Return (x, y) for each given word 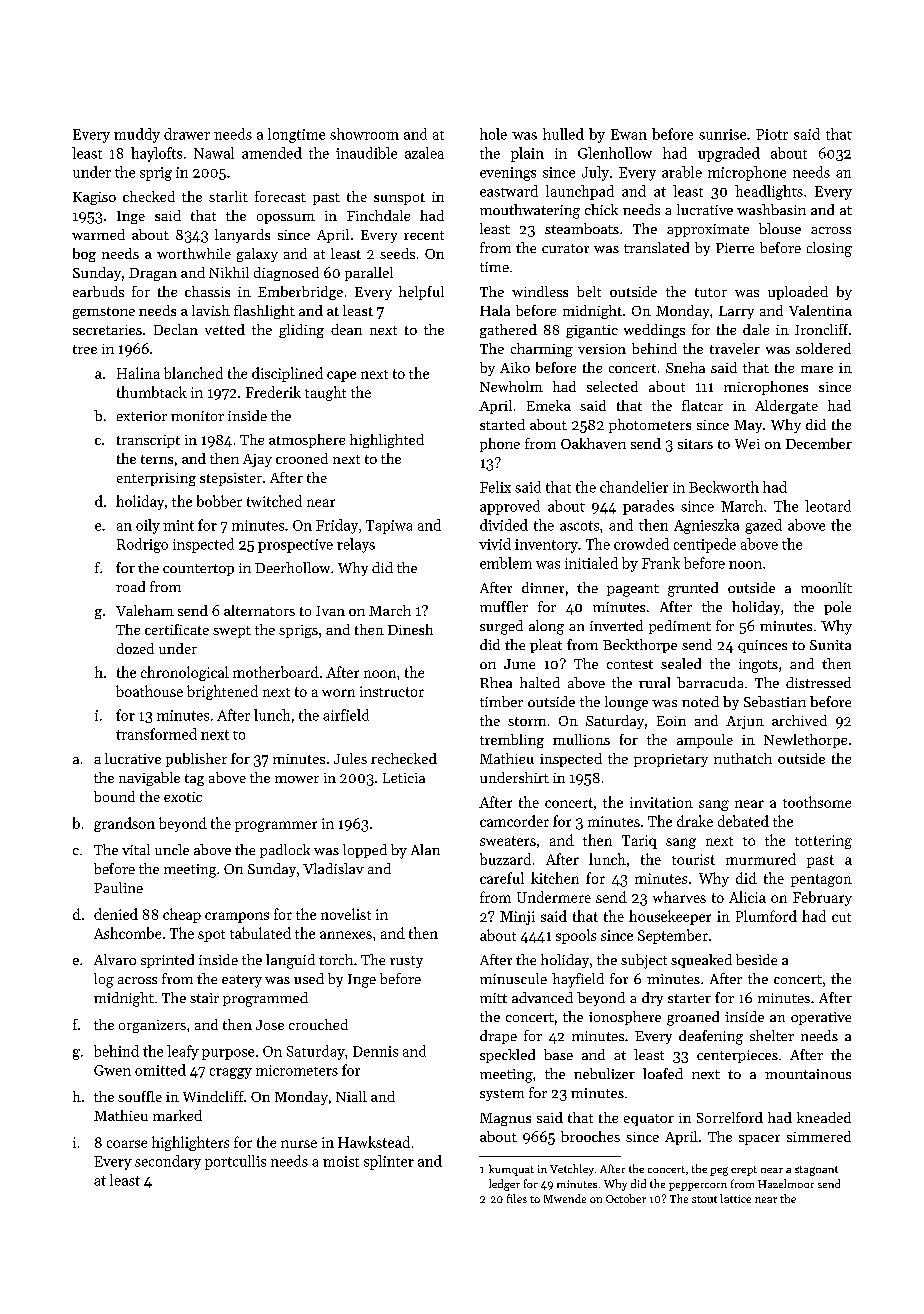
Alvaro (115, 959)
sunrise (722, 134)
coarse (127, 1144)
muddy (137, 135)
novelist (346, 914)
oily (148, 526)
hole (493, 134)
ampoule (705, 741)
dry (652, 999)
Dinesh (410, 629)
